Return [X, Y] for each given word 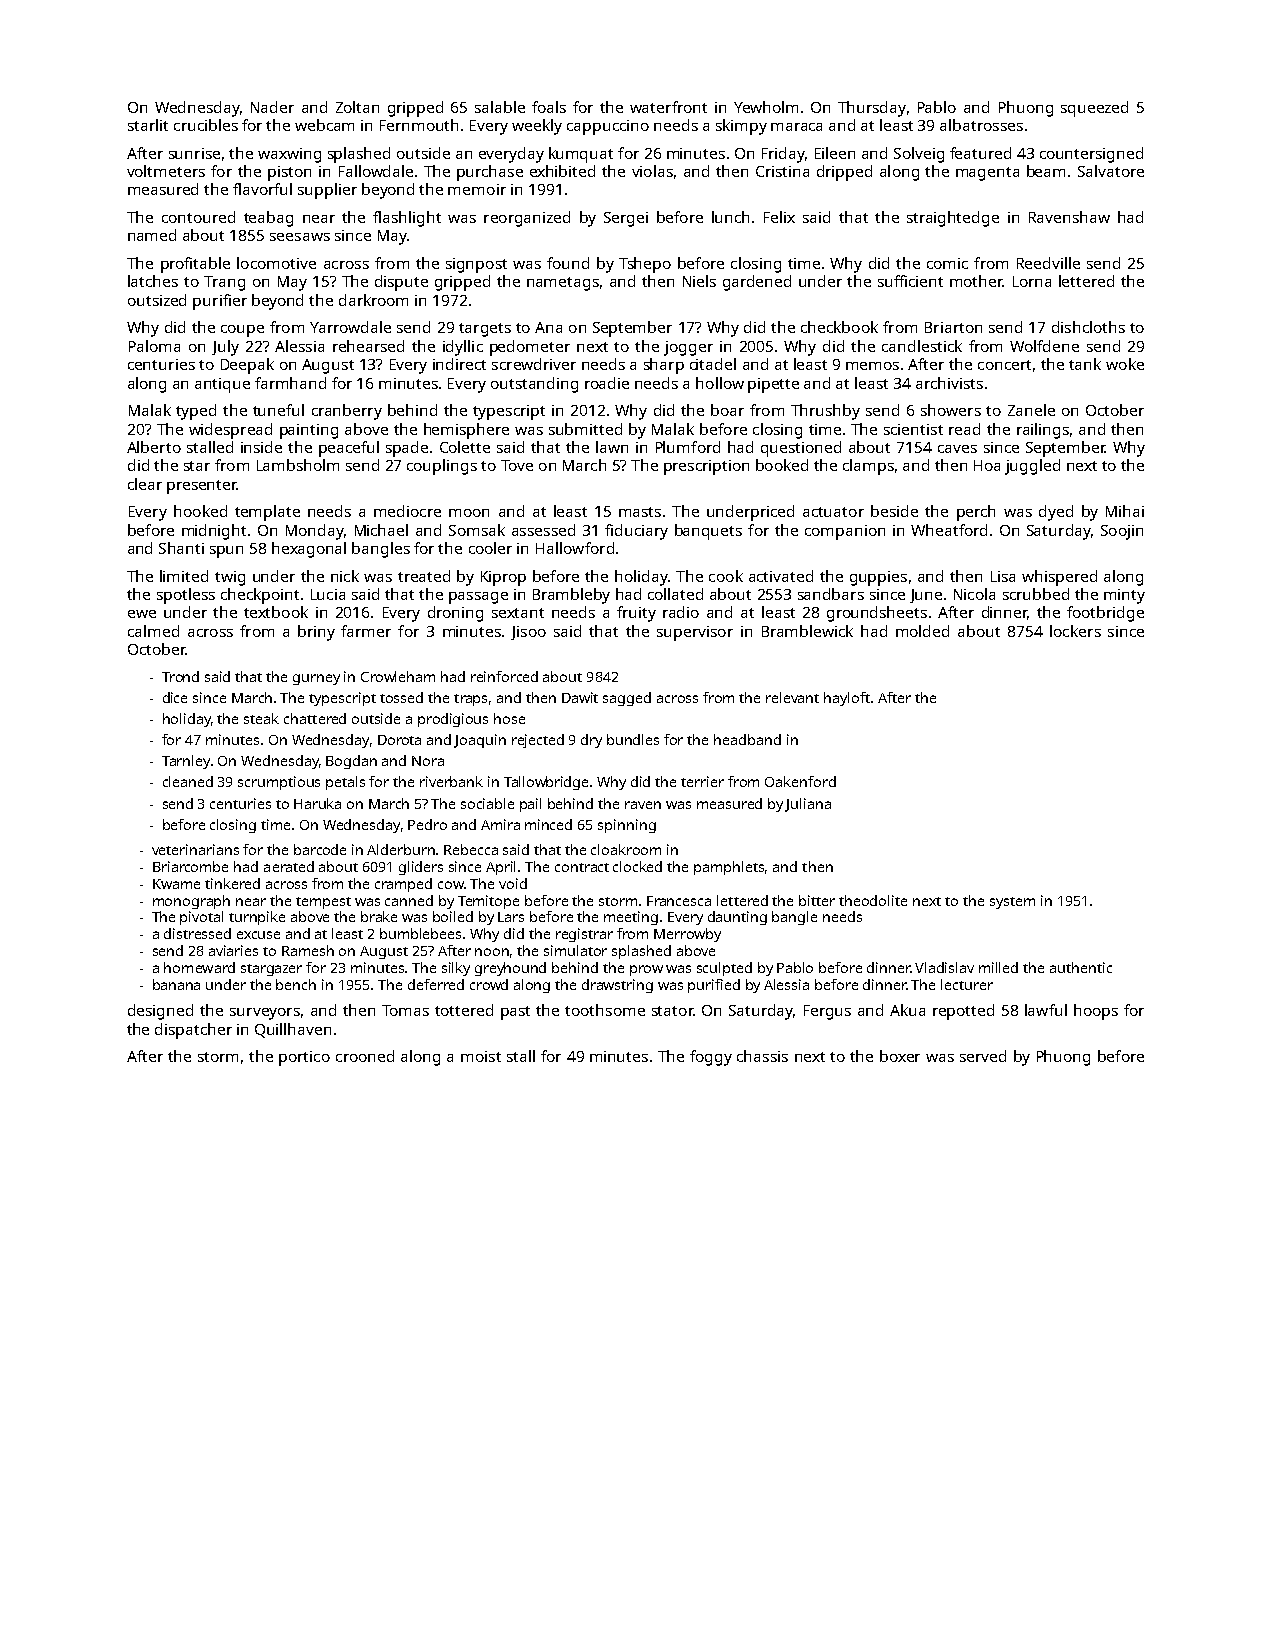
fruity [636, 614]
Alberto [154, 447]
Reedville [1048, 263]
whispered [1059, 578]
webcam [324, 125]
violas [652, 171]
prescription [706, 467]
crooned [365, 1056]
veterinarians [195, 849]
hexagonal [309, 550]
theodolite [873, 900]
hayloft [847, 699]
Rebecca [471, 849]
